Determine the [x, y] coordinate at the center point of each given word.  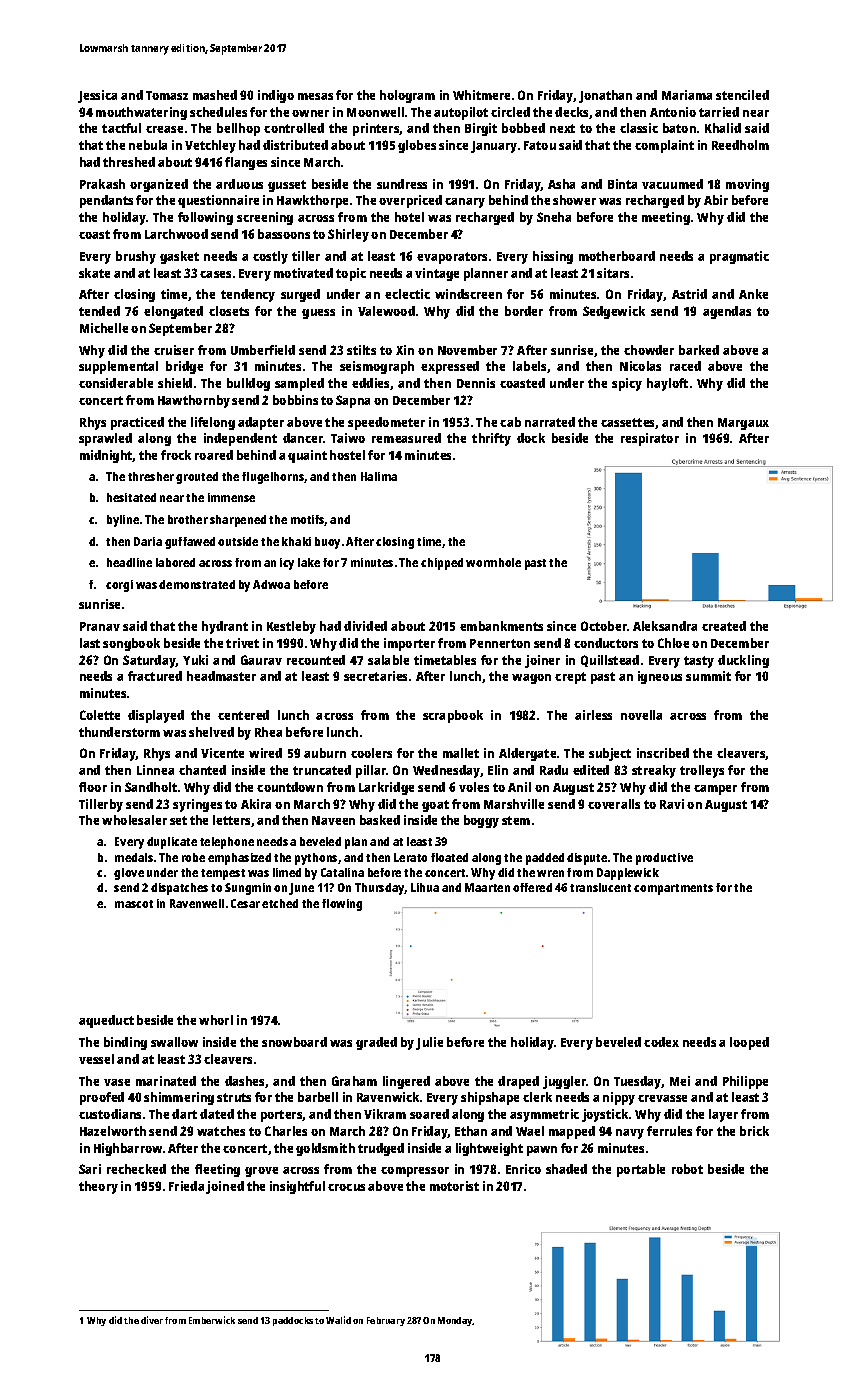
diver [152, 1320]
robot [687, 1169]
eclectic [407, 294]
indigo [276, 96]
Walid [338, 1320]
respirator [650, 439]
